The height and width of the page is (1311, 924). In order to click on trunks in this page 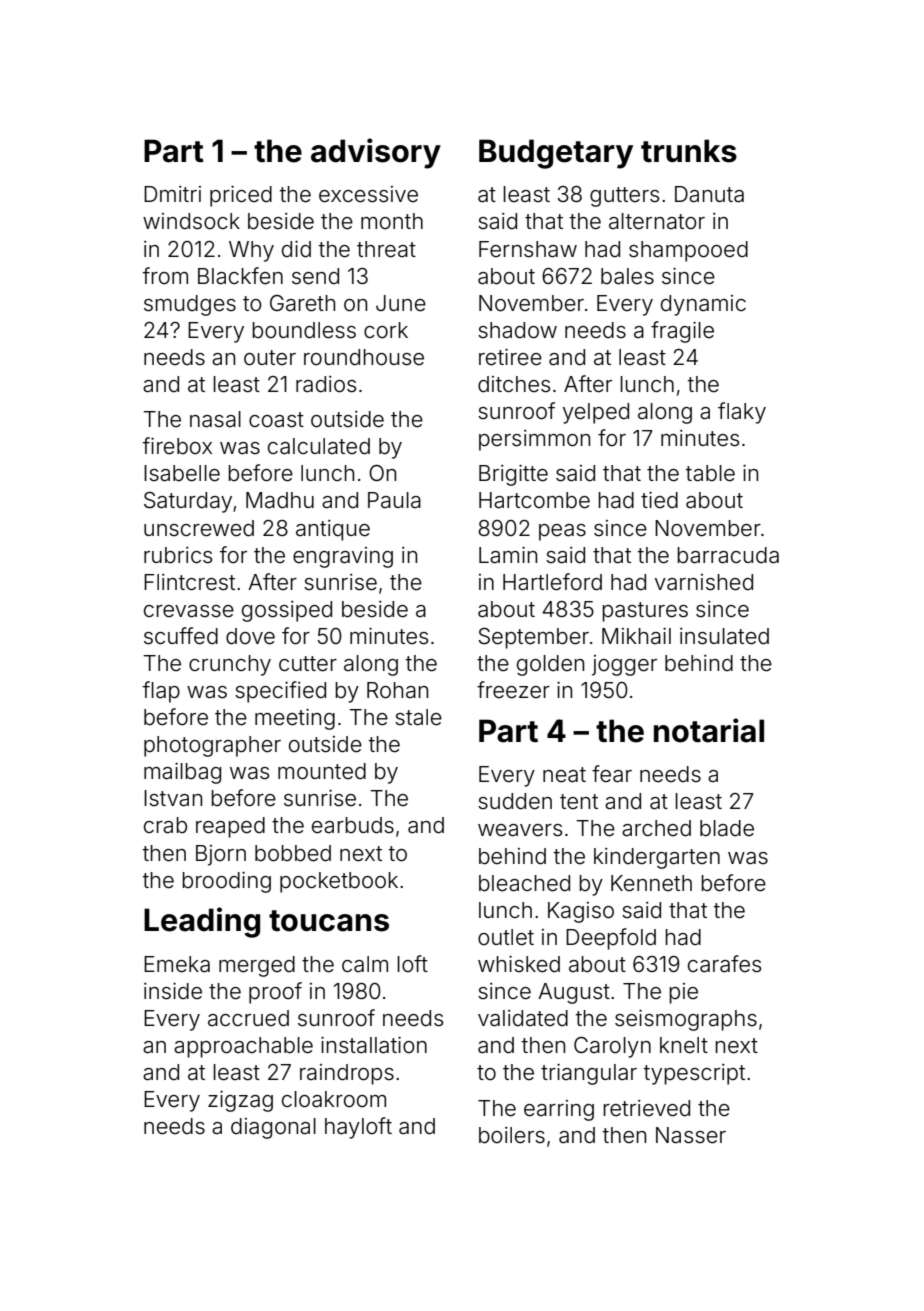, I will do `click(689, 151)`.
